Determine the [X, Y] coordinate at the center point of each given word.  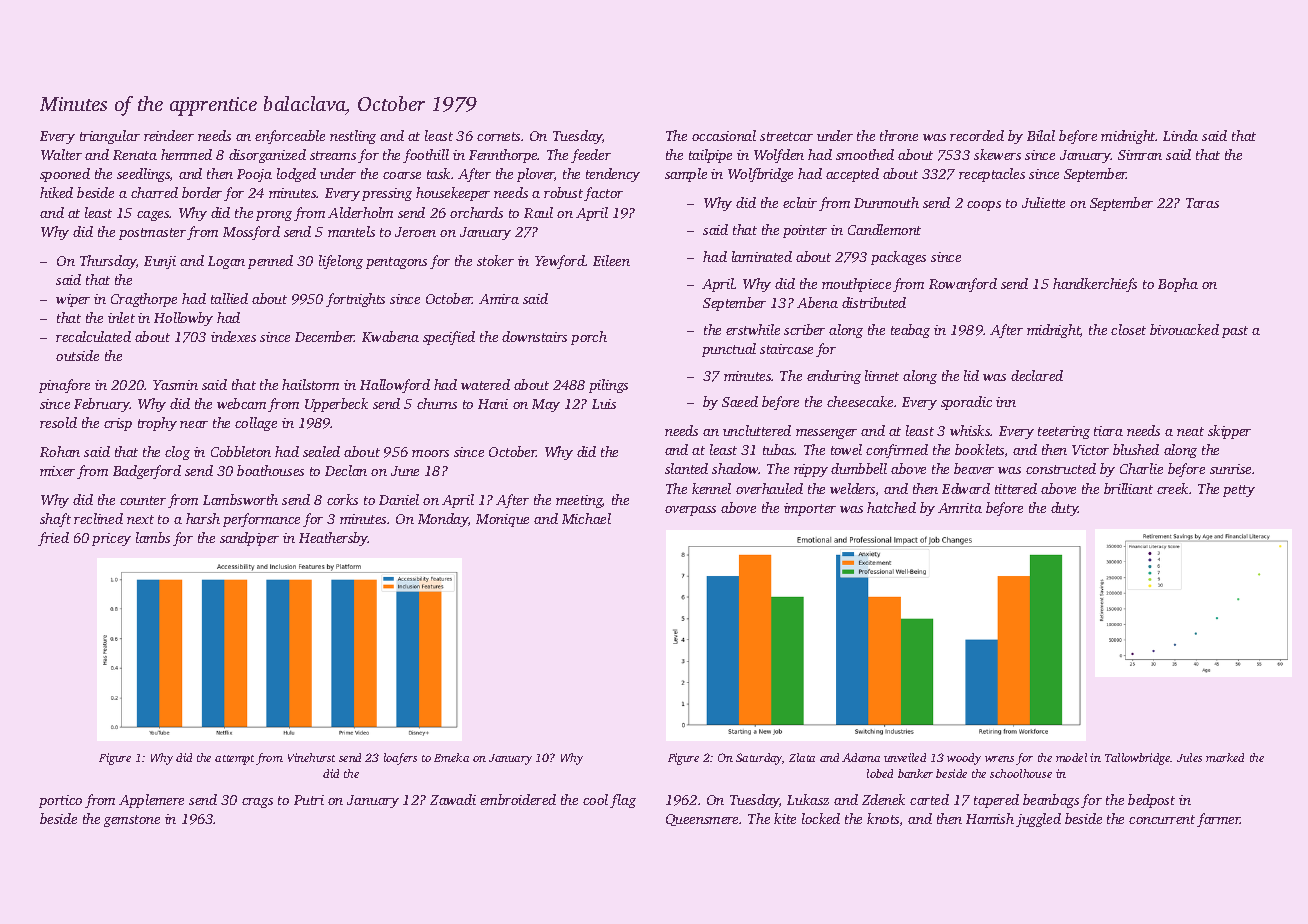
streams [333, 155]
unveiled [905, 757]
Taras [1202, 203]
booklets [979, 449]
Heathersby [333, 539]
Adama [861, 757]
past [1235, 332]
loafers [400, 759]
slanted [686, 468]
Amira [499, 299]
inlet [121, 317]
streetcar [786, 136]
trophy [157, 424]
